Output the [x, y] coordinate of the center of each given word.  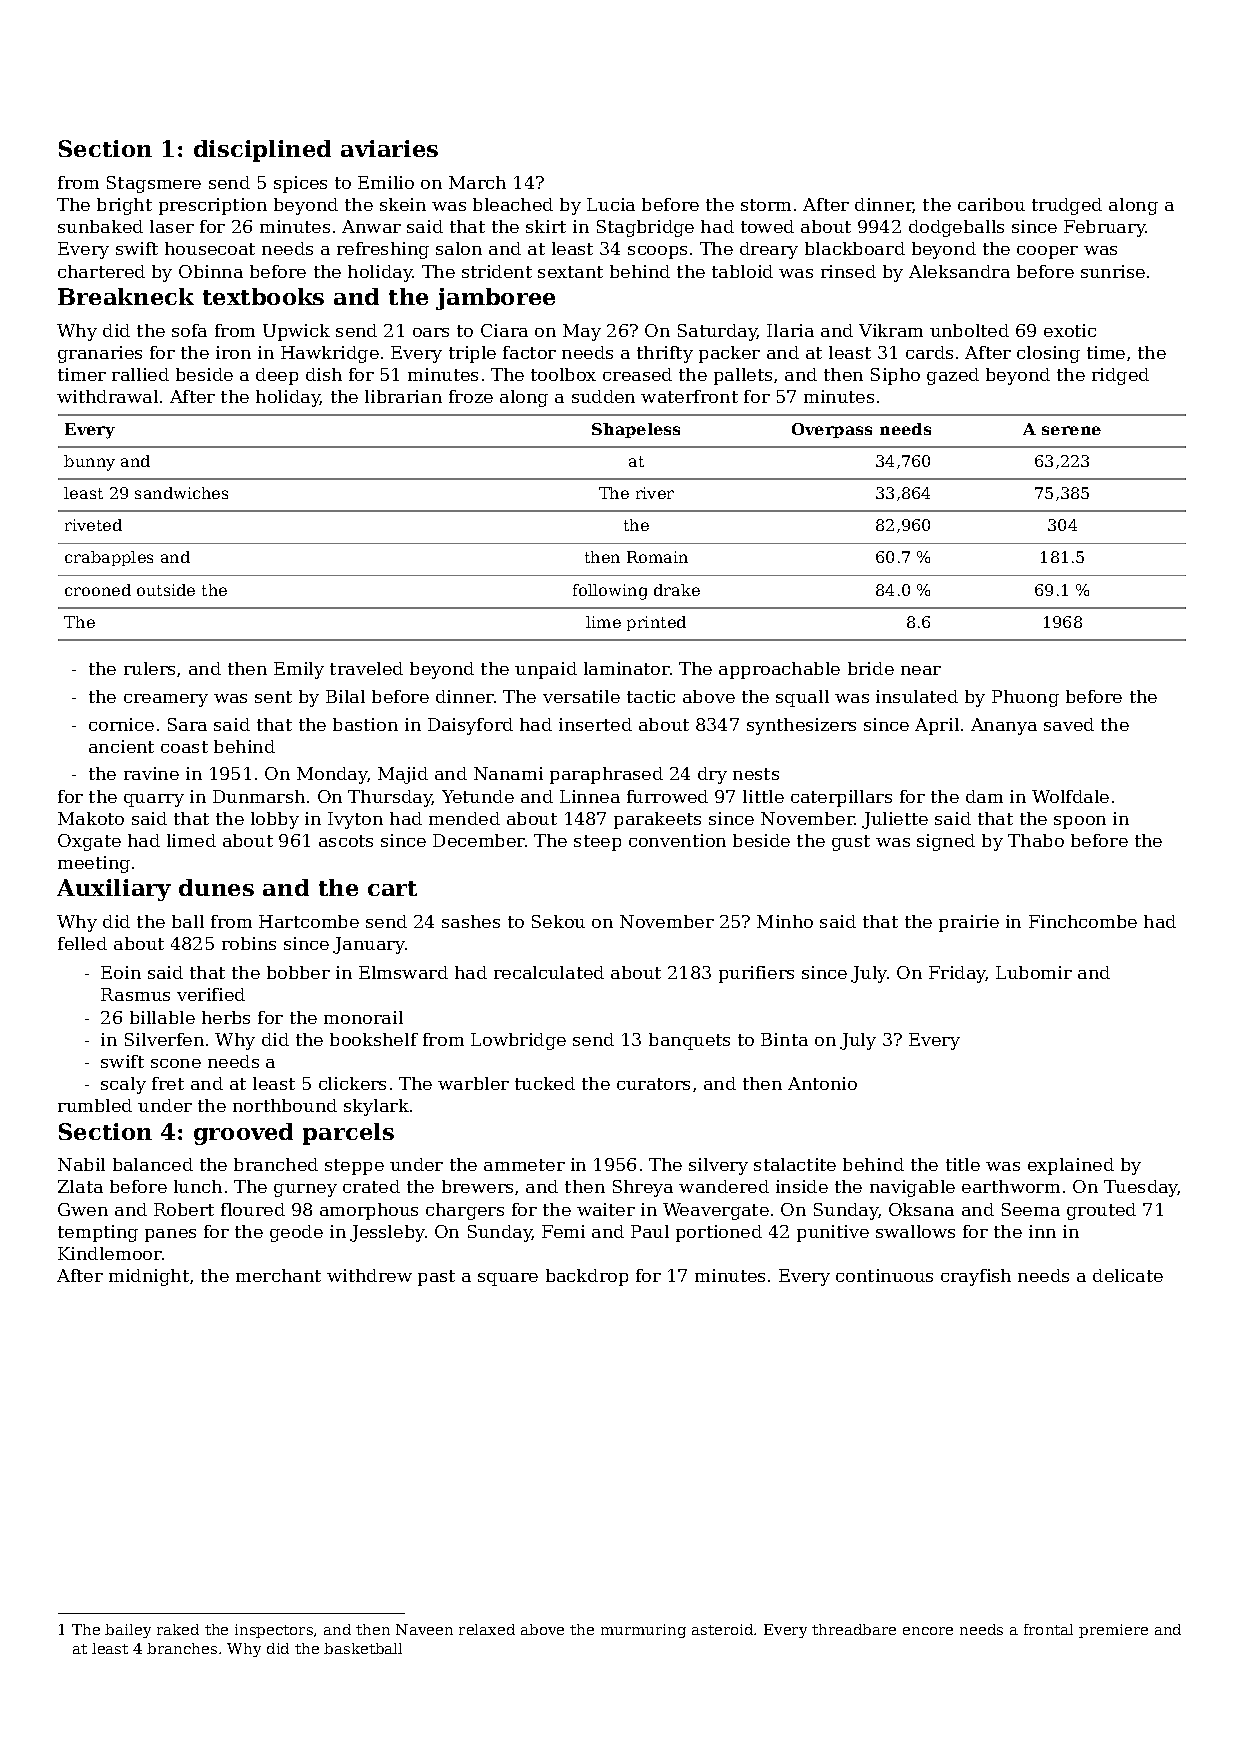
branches [182, 1648]
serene [1071, 430]
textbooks [263, 296]
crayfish [976, 1277]
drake [677, 590]
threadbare [854, 1629]
